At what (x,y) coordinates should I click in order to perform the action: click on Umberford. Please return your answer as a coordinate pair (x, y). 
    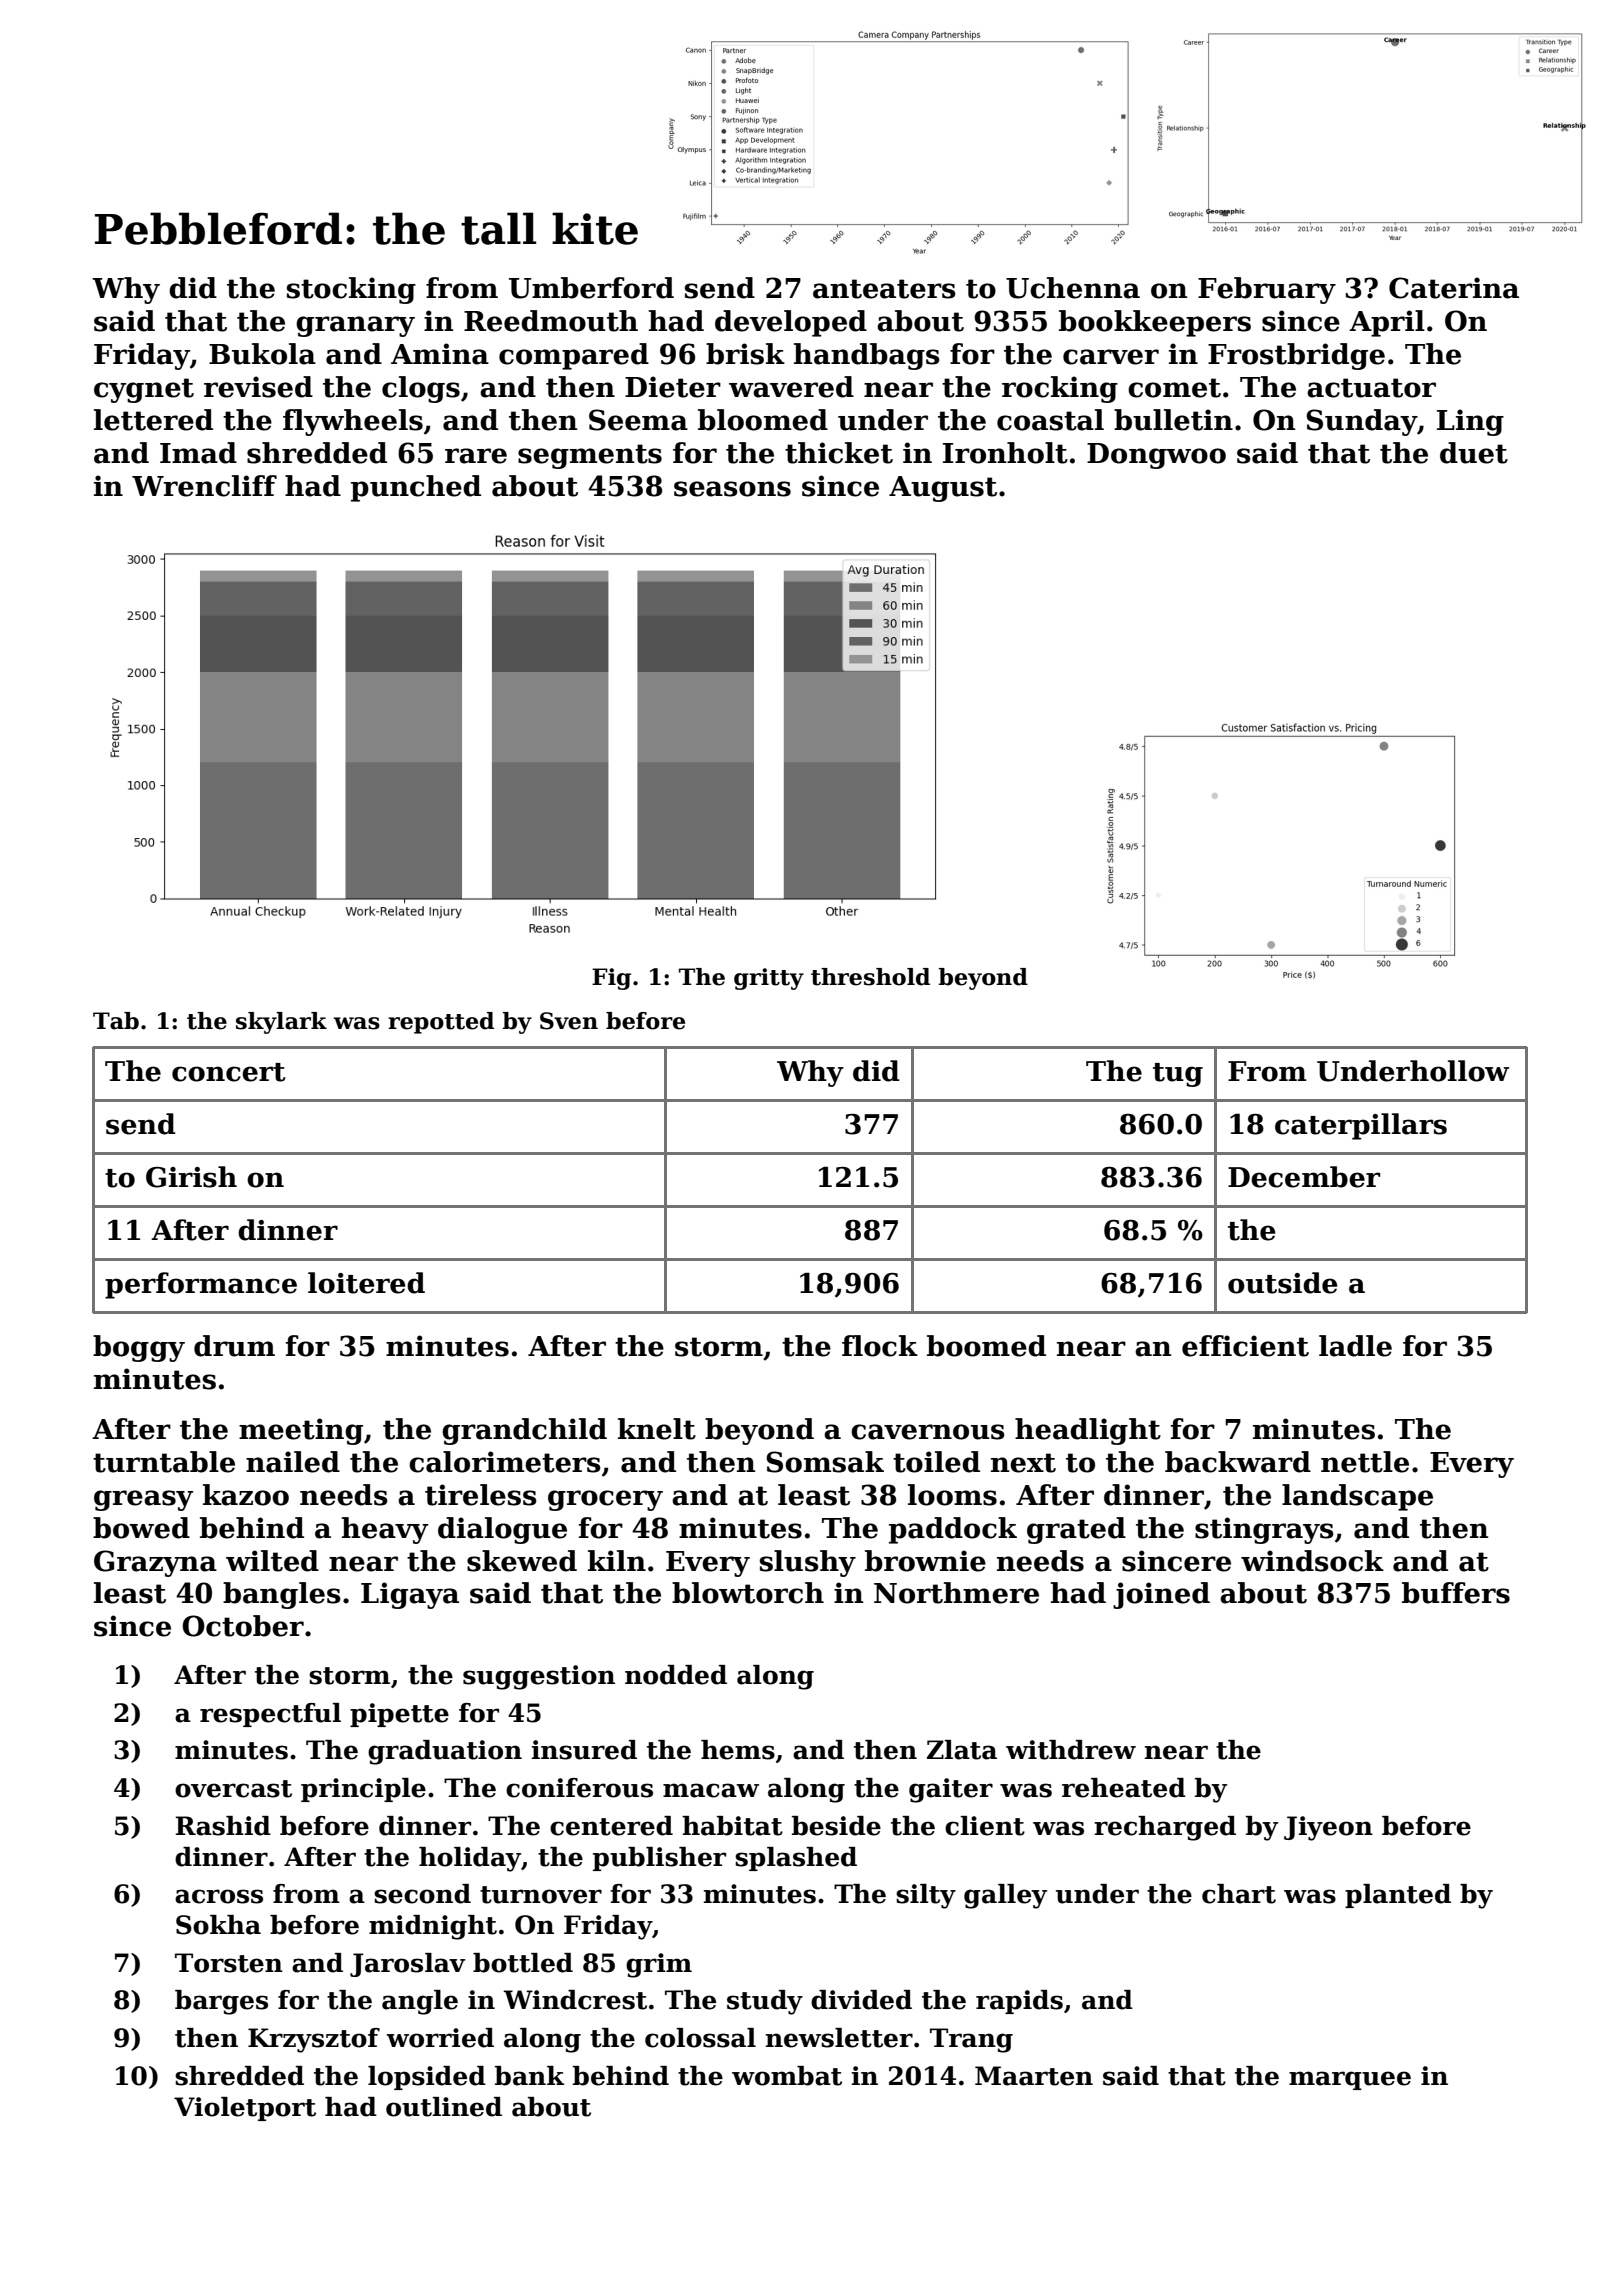
    Looking at the image, I should click on (591, 288).
